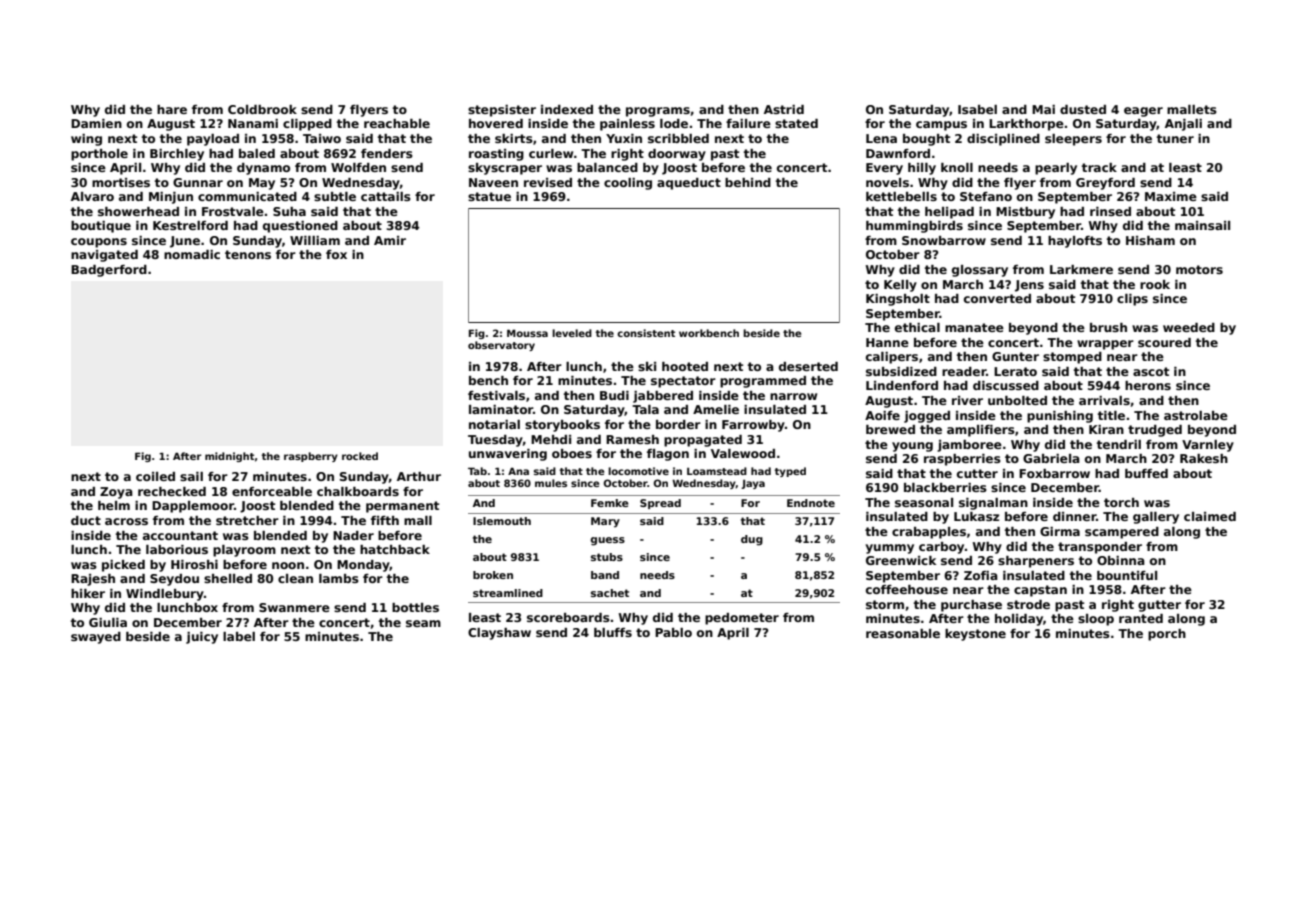 The height and width of the page is (924, 1308). I want to click on sleepers, so click(1073, 140).
